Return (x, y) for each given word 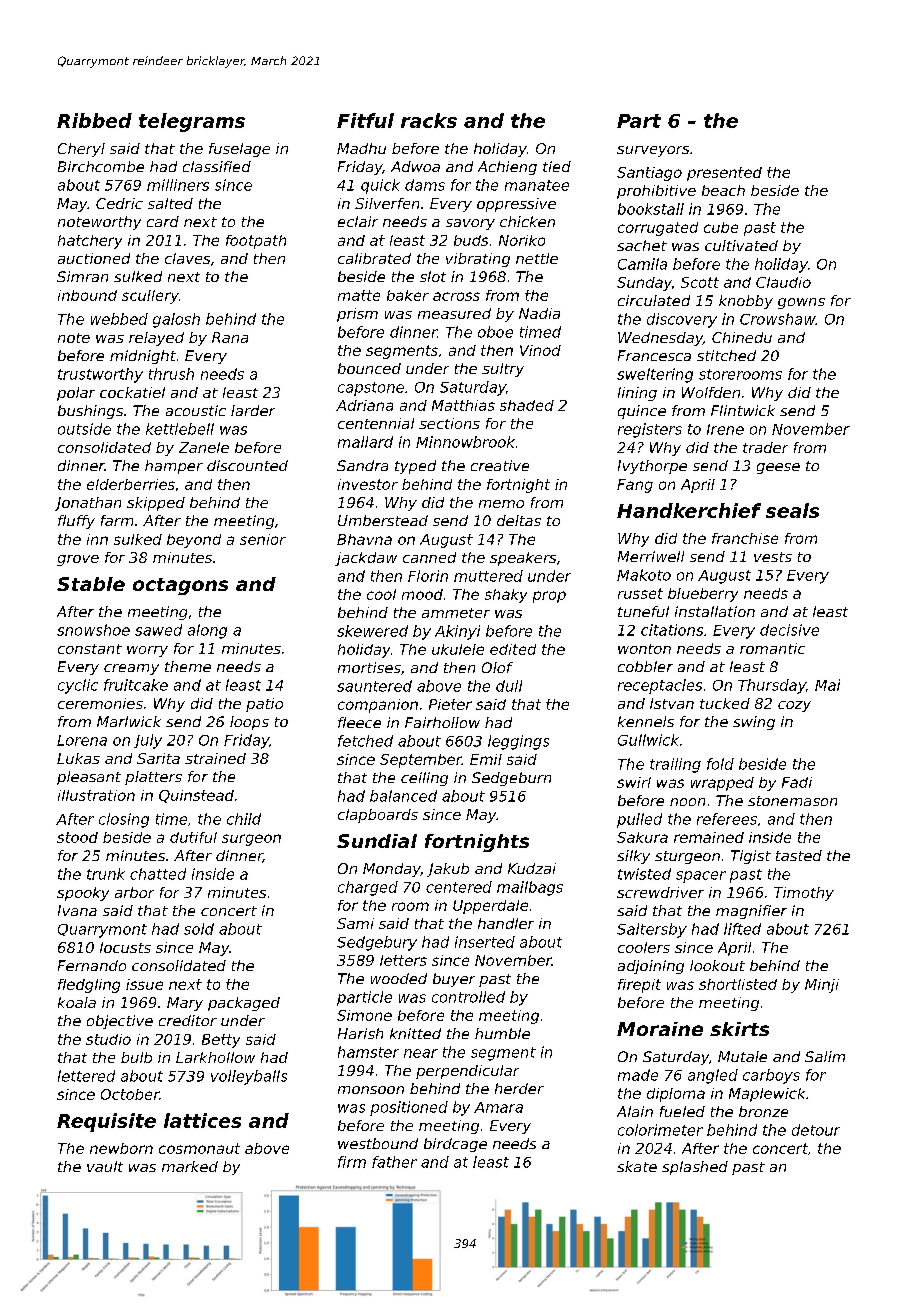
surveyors (653, 151)
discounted (247, 465)
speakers (523, 559)
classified (217, 166)
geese (778, 468)
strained (215, 758)
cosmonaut (199, 1148)
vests (773, 557)
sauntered (374, 686)
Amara (498, 1107)
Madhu (361, 148)
